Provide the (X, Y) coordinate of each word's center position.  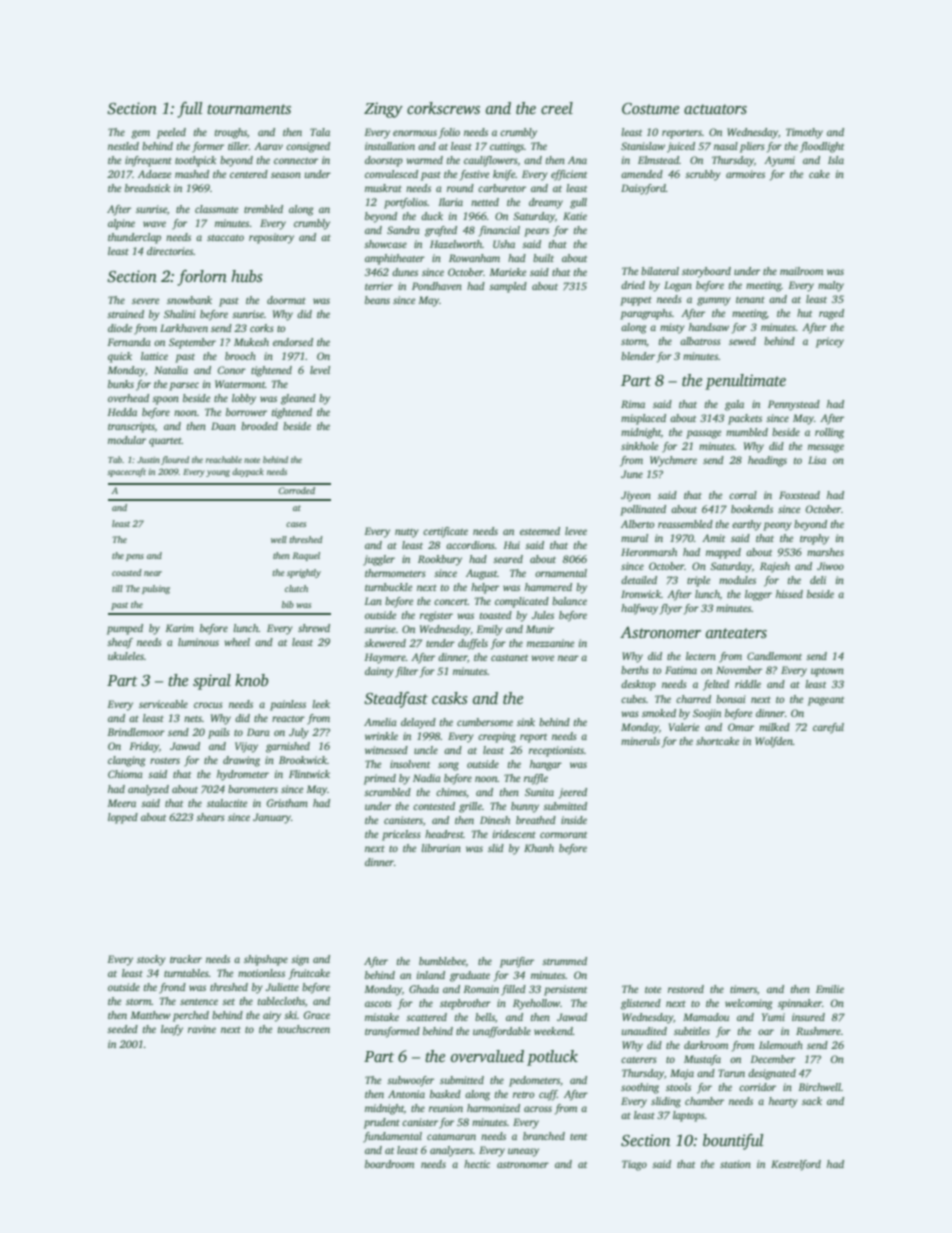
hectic (477, 1164)
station (735, 1164)
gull (578, 203)
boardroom (389, 1164)
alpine (121, 224)
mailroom (801, 271)
